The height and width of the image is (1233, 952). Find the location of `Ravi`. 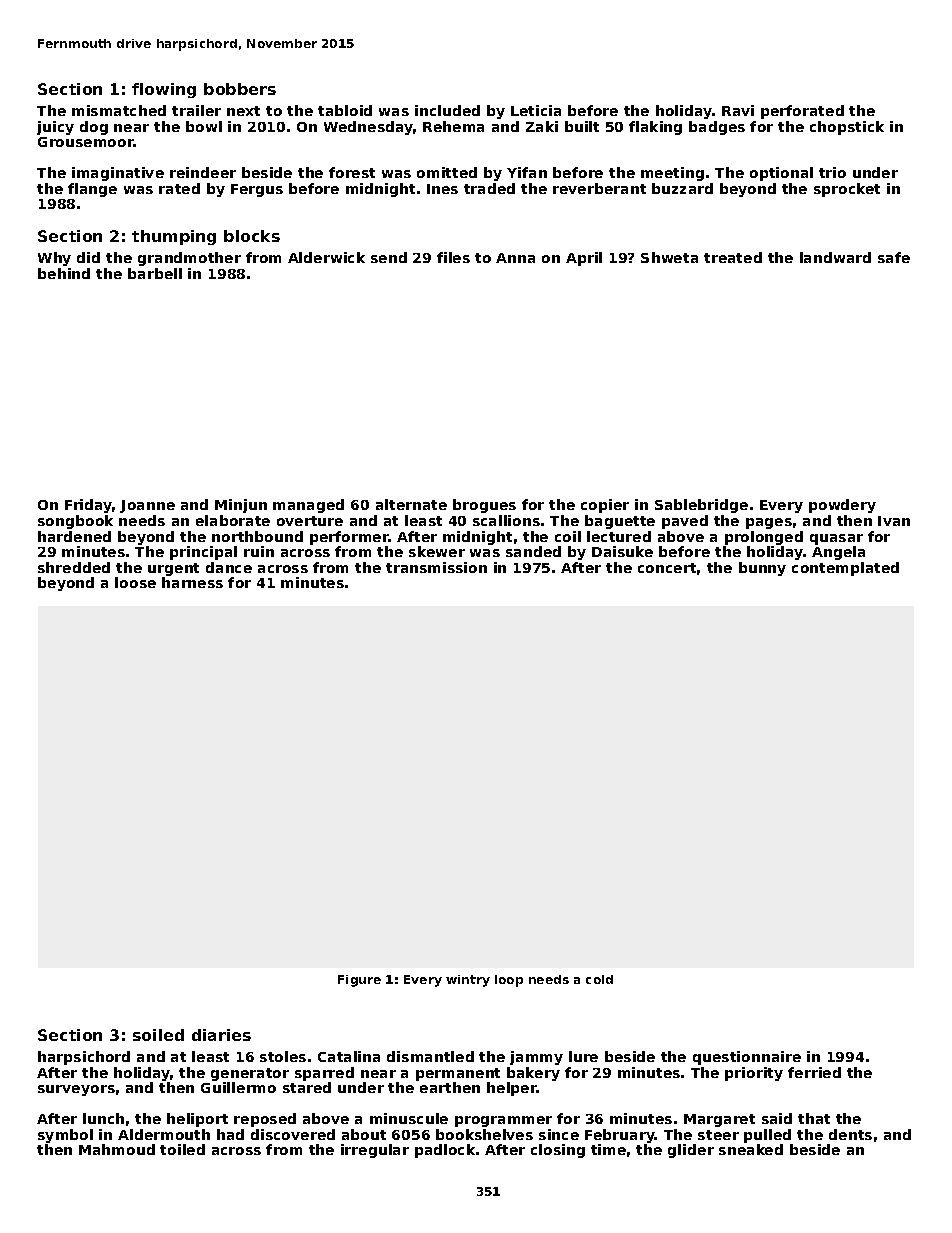

Ravi is located at coordinates (738, 110).
